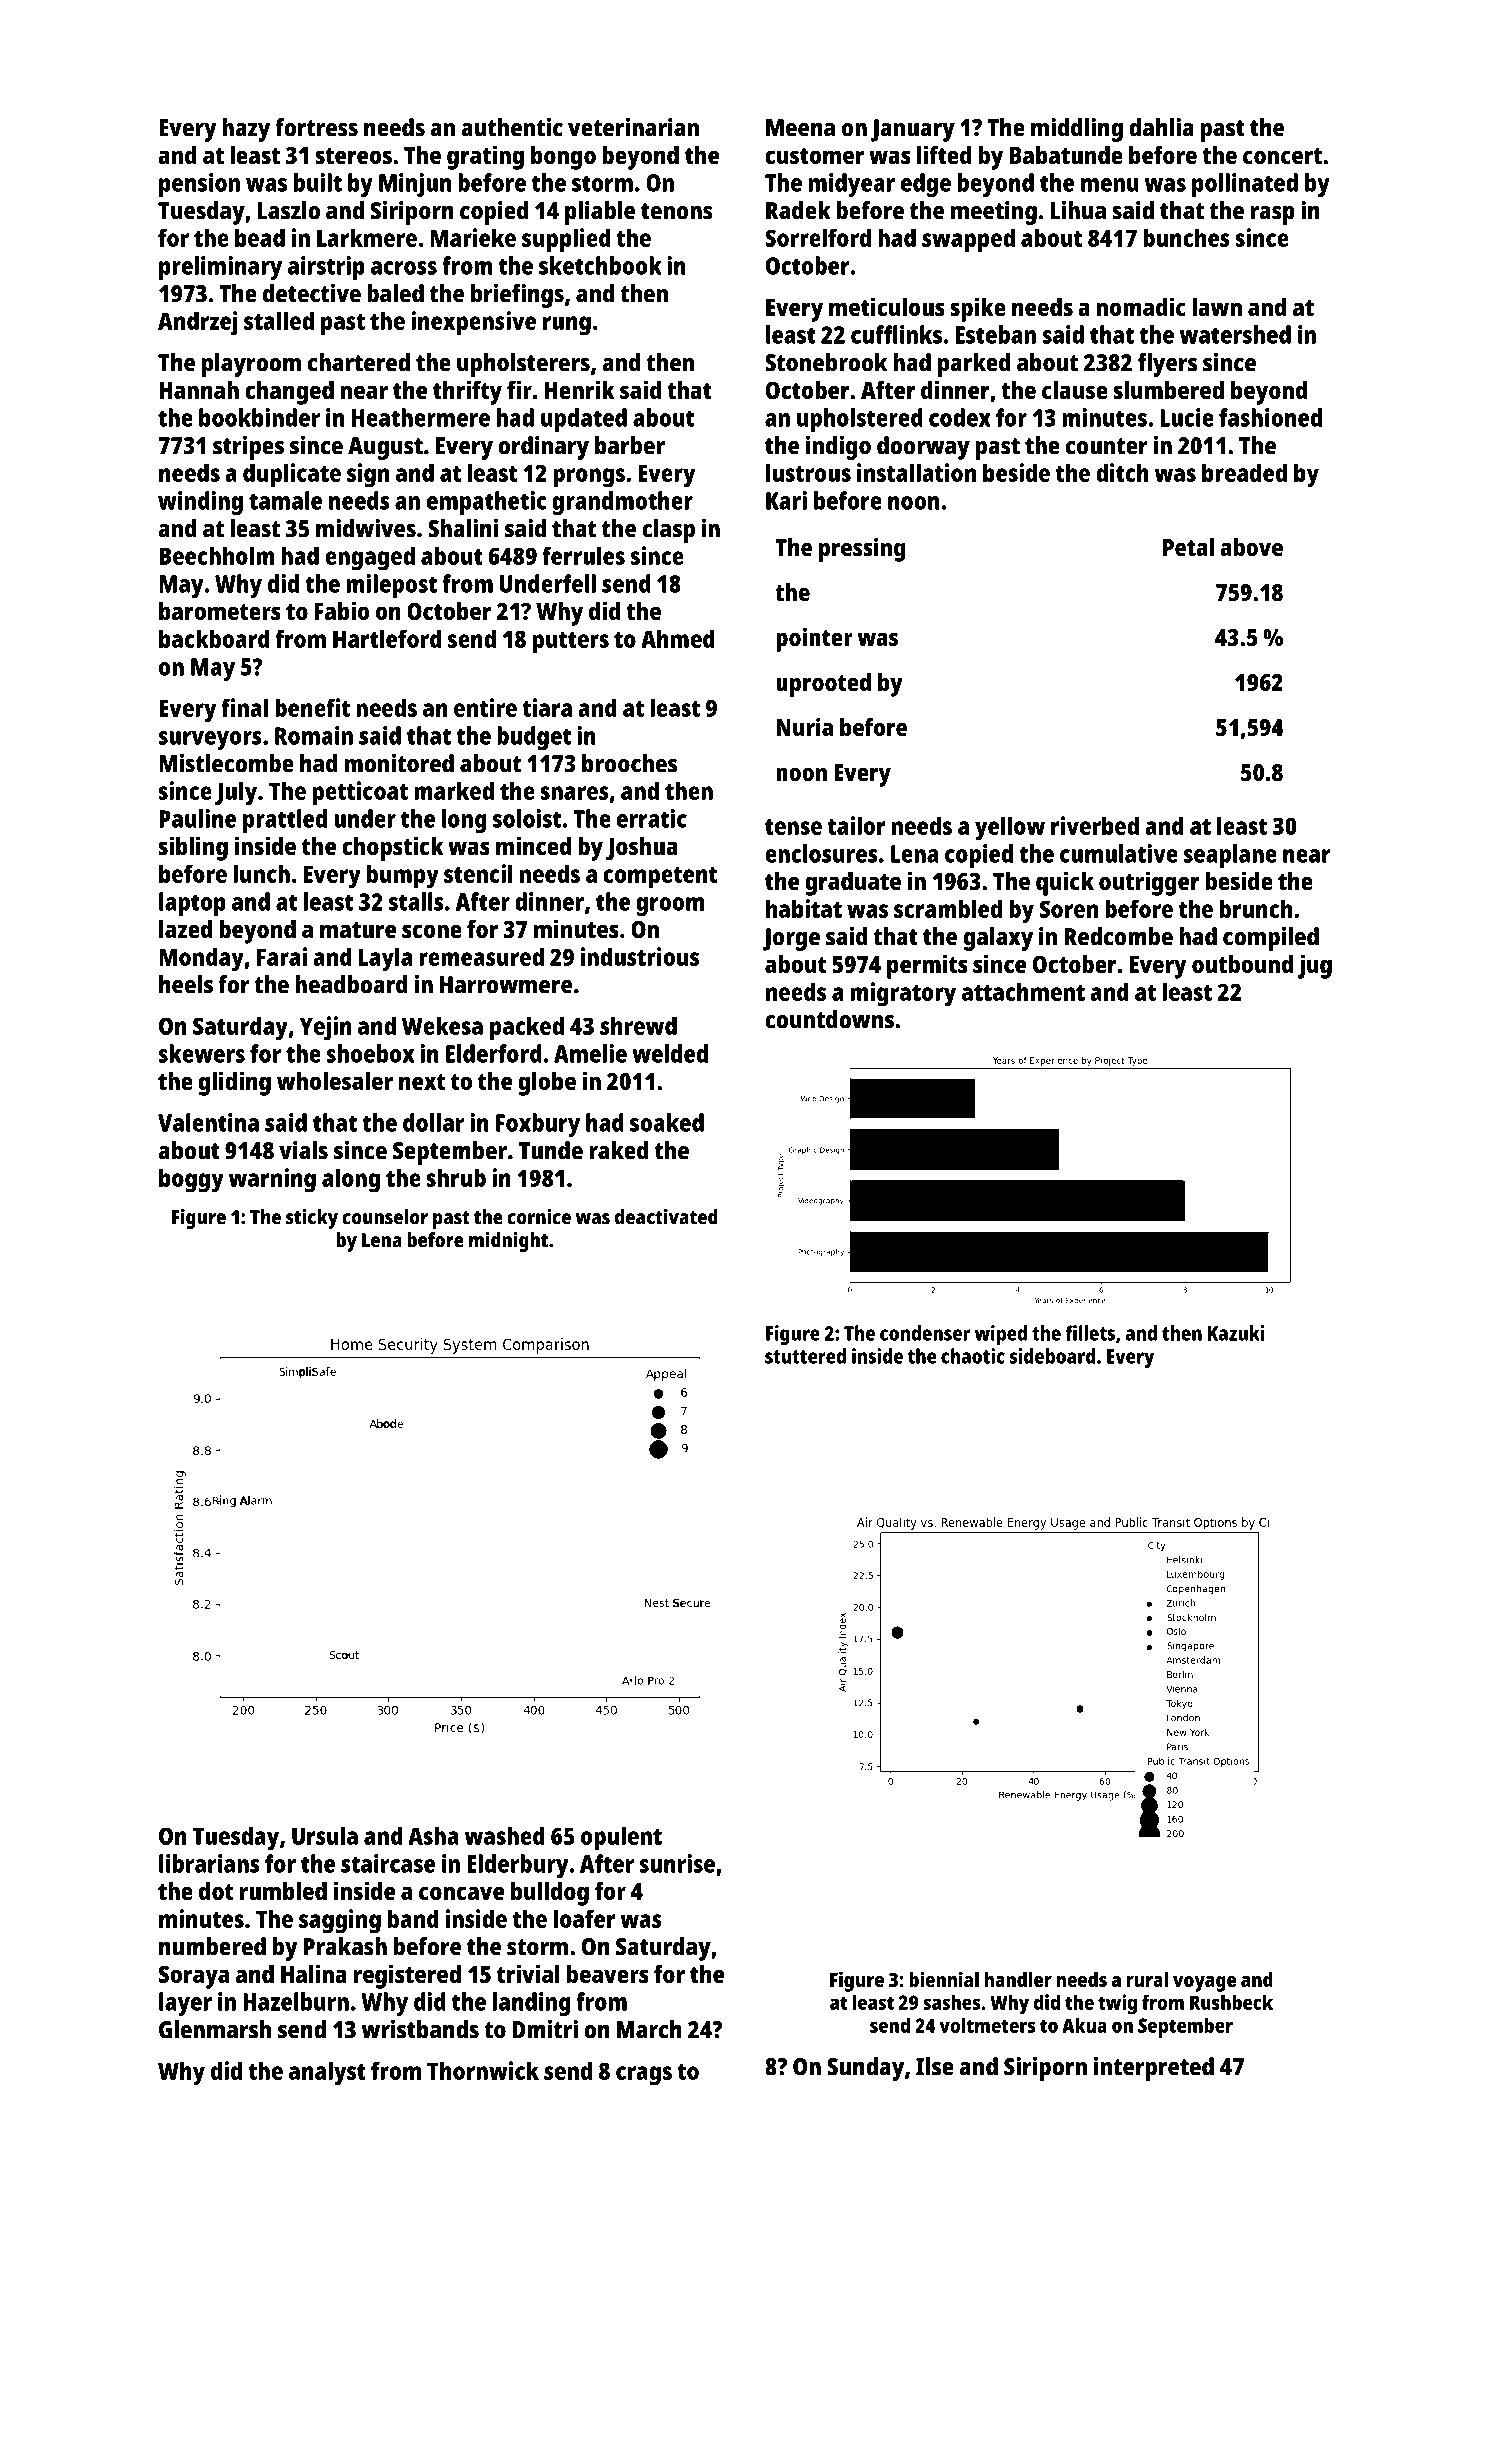  I want to click on middling, so click(1077, 130).
